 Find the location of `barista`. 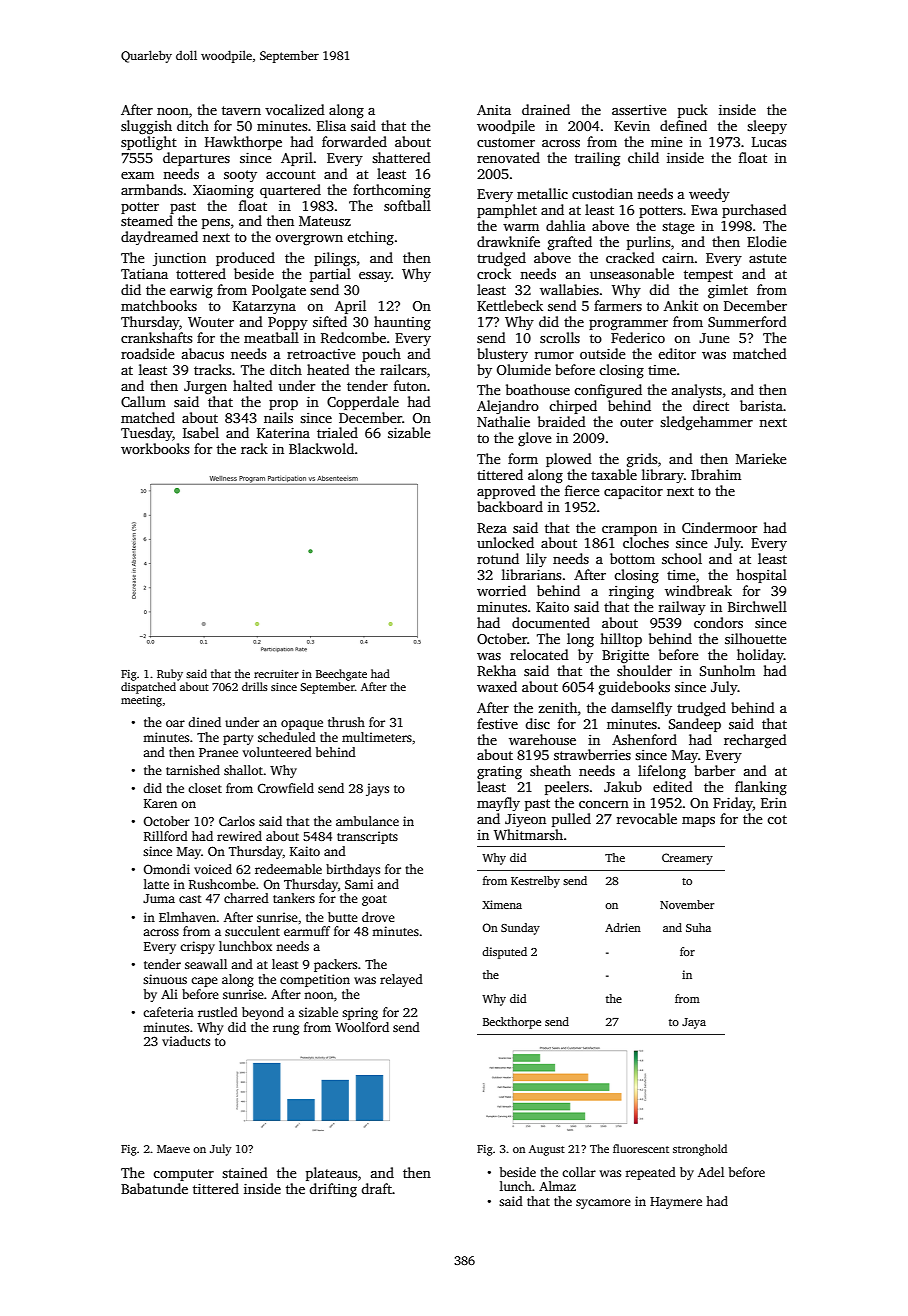

barista is located at coordinates (761, 405).
